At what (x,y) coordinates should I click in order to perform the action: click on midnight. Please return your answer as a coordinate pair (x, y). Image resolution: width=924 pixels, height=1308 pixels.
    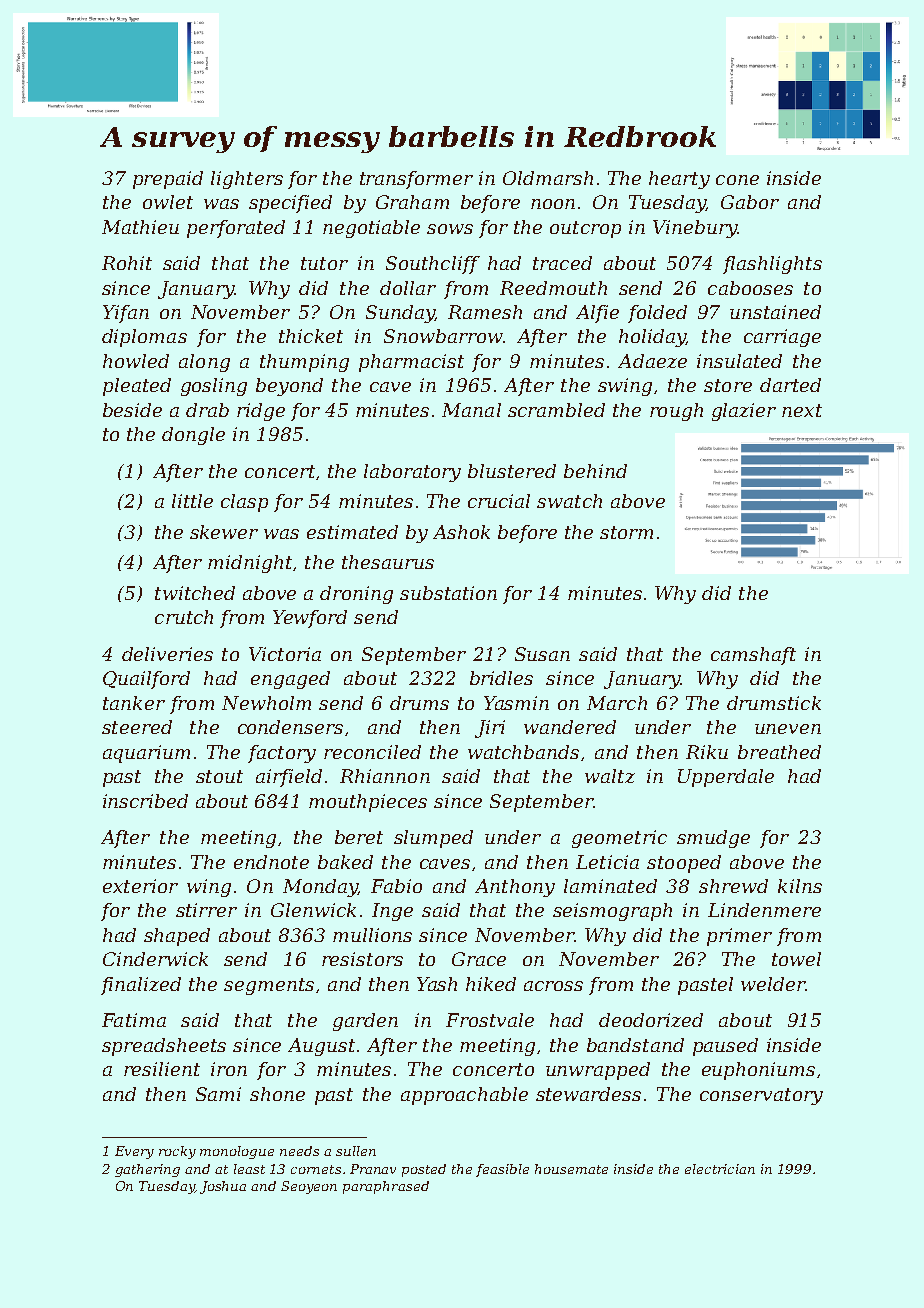
    Looking at the image, I should click on (250, 564).
